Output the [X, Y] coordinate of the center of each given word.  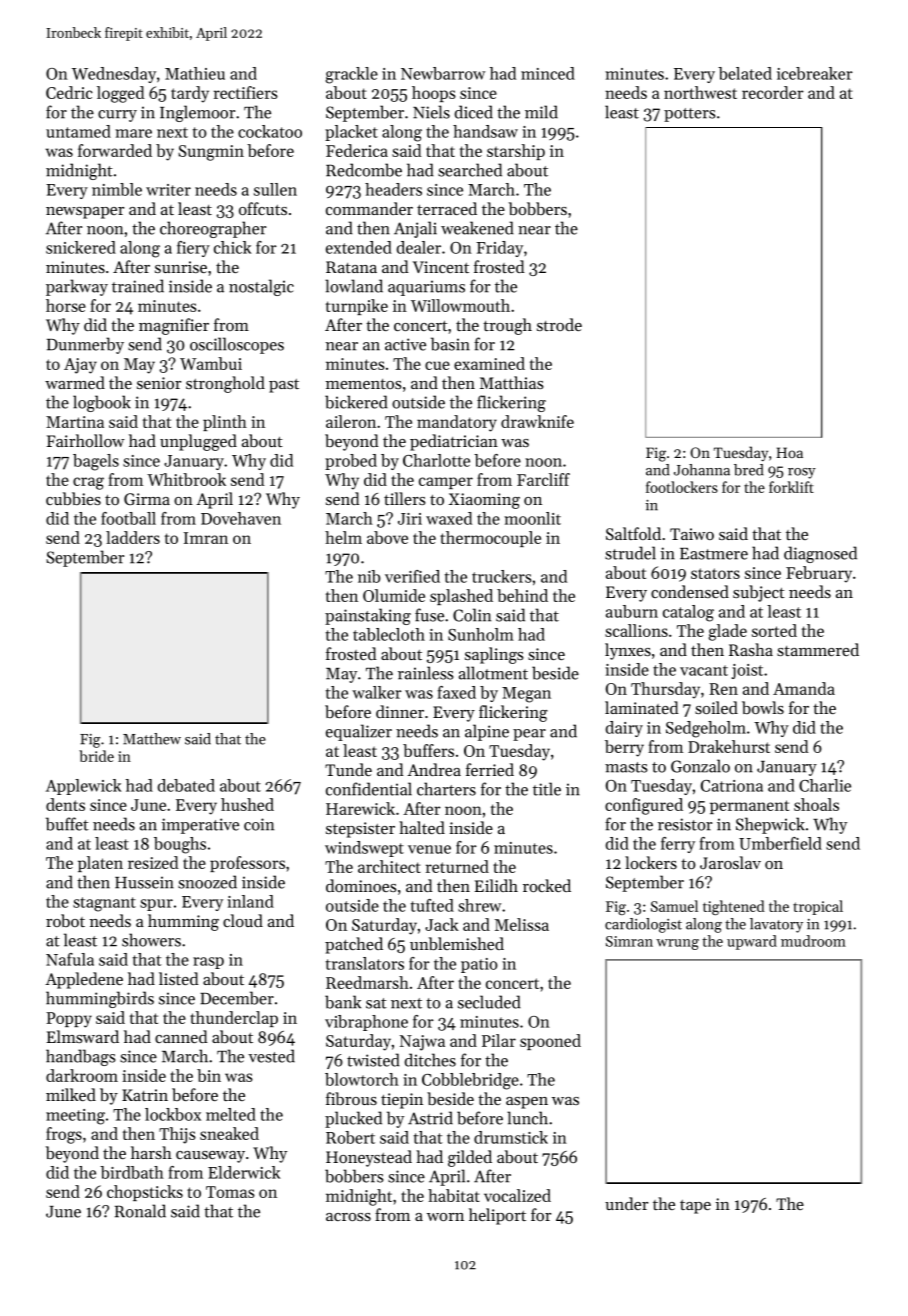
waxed [449, 518]
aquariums [426, 288]
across [348, 1217]
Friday [499, 249]
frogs [64, 1135]
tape [695, 1207]
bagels [96, 462]
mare [133, 133]
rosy [802, 473]
